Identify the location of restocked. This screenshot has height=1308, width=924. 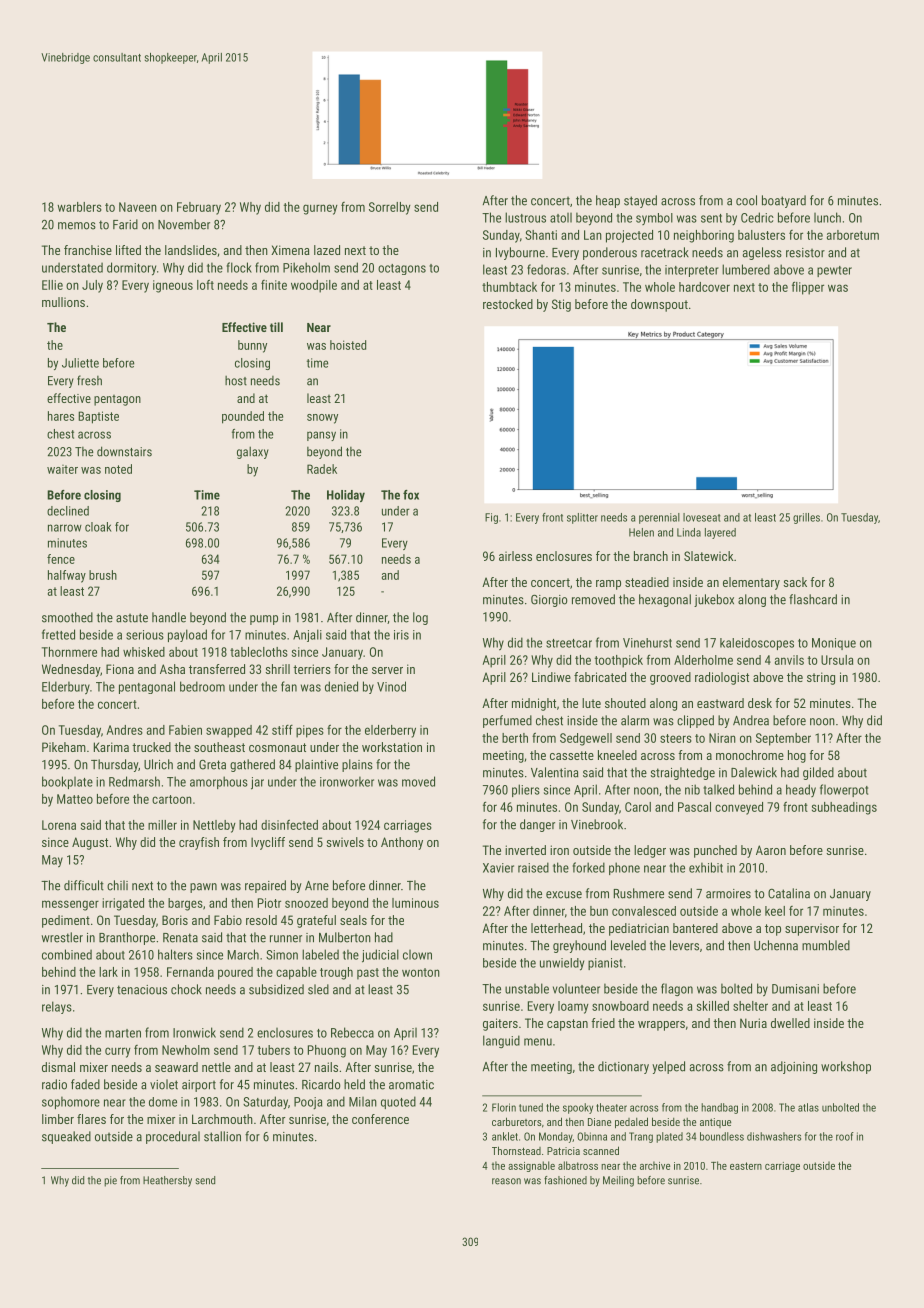
(508, 304).
